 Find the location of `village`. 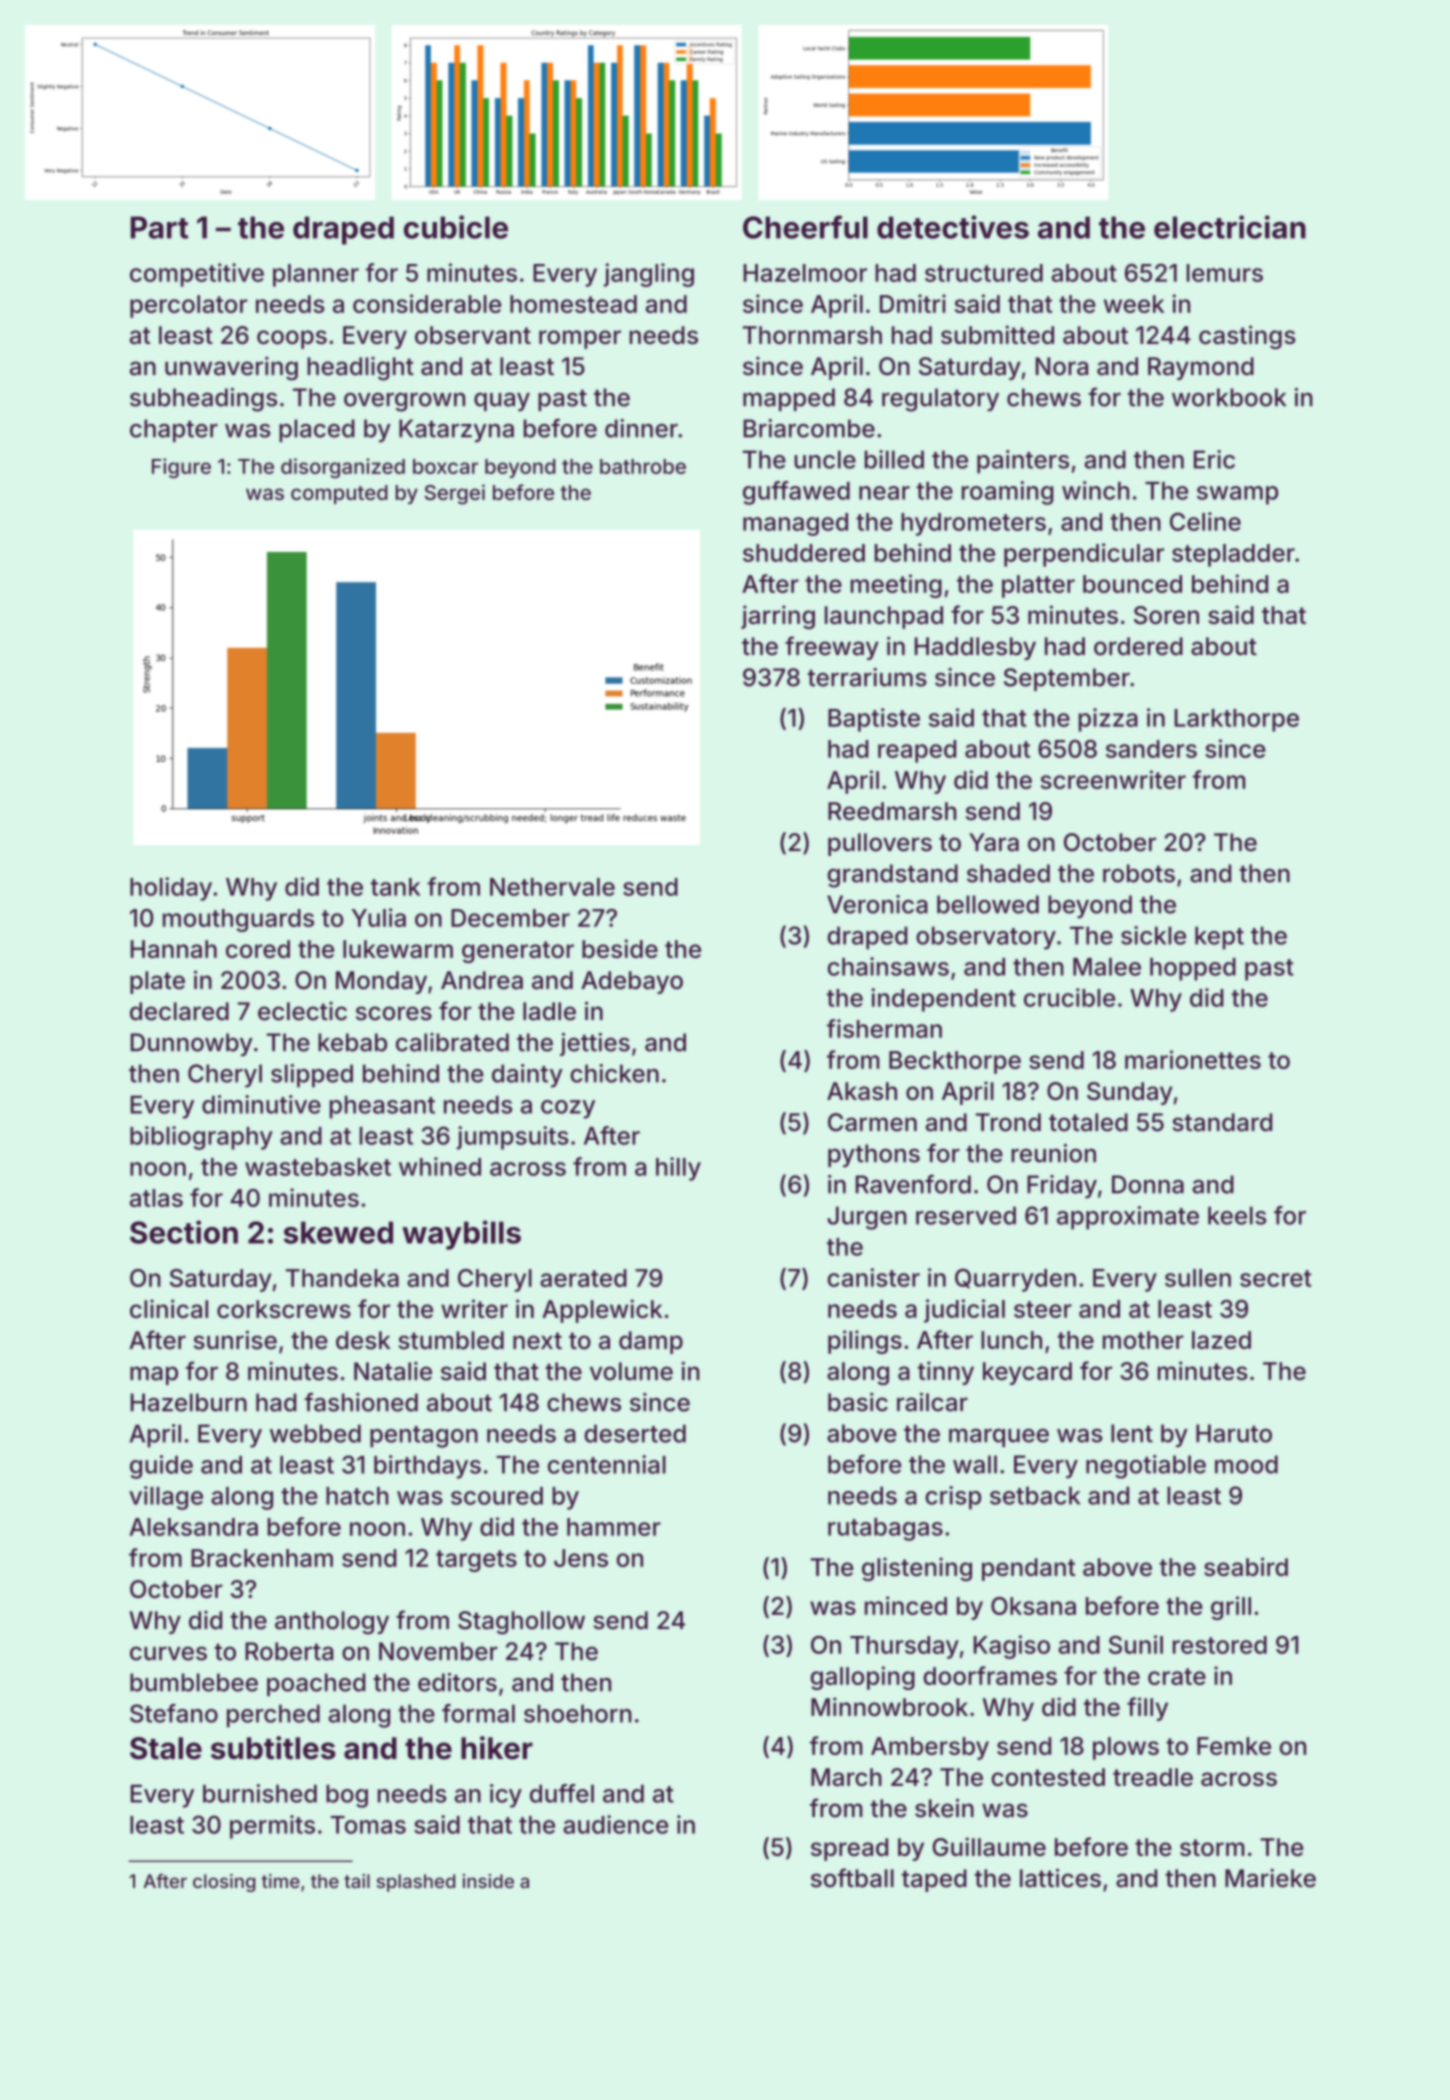

village is located at coordinates (166, 1498).
